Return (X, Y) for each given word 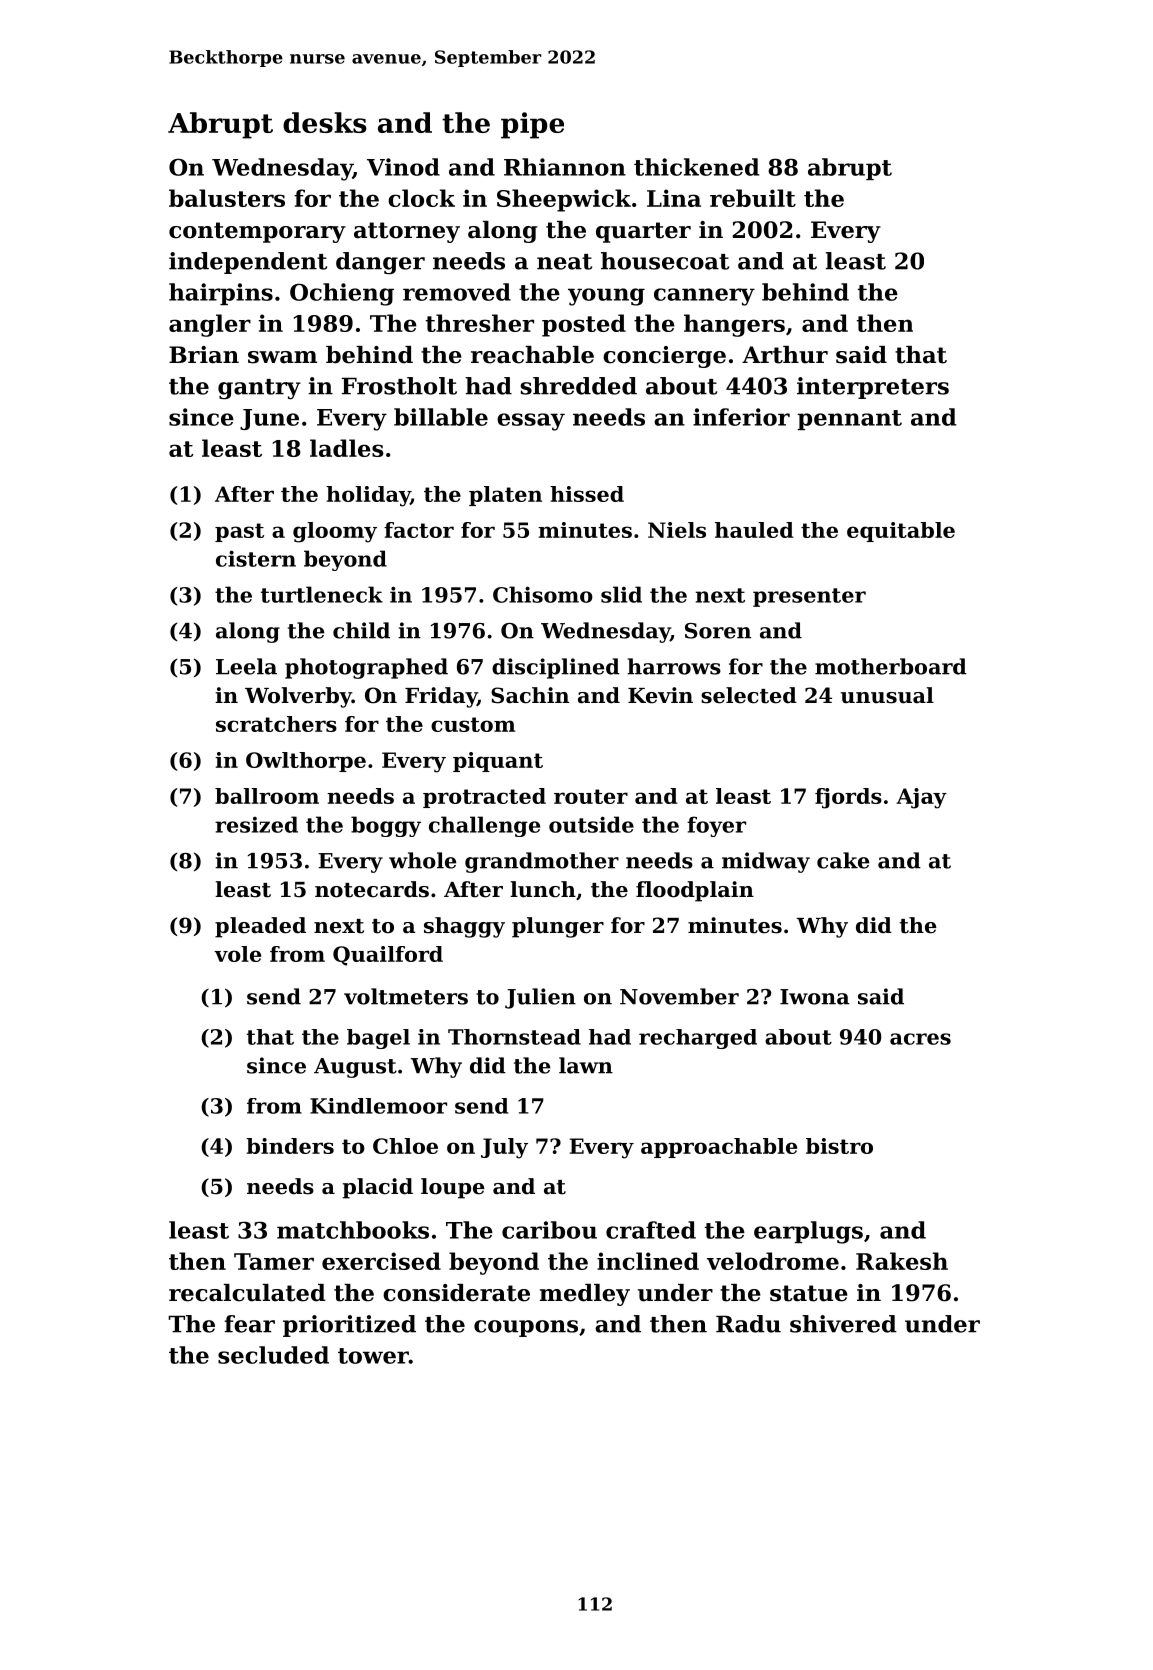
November (679, 996)
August (355, 1068)
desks (325, 122)
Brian (204, 355)
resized (256, 824)
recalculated (247, 1293)
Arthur (785, 355)
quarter (643, 232)
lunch (543, 889)
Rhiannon (565, 167)
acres (920, 1039)
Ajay (921, 798)
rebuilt (753, 198)
